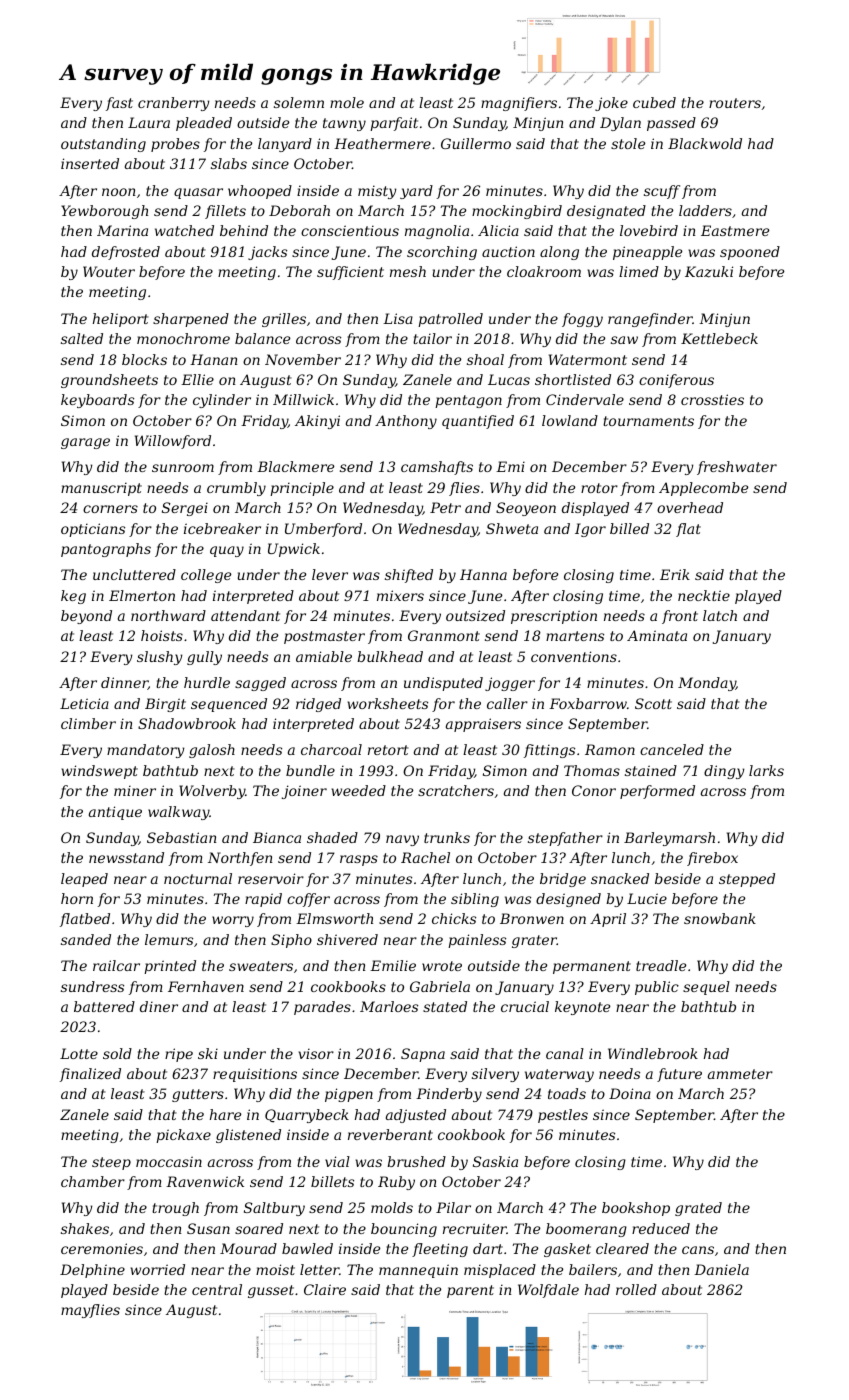  What do you see at coordinates (116, 965) in the screenshot?
I see `railcar` at bounding box center [116, 965].
